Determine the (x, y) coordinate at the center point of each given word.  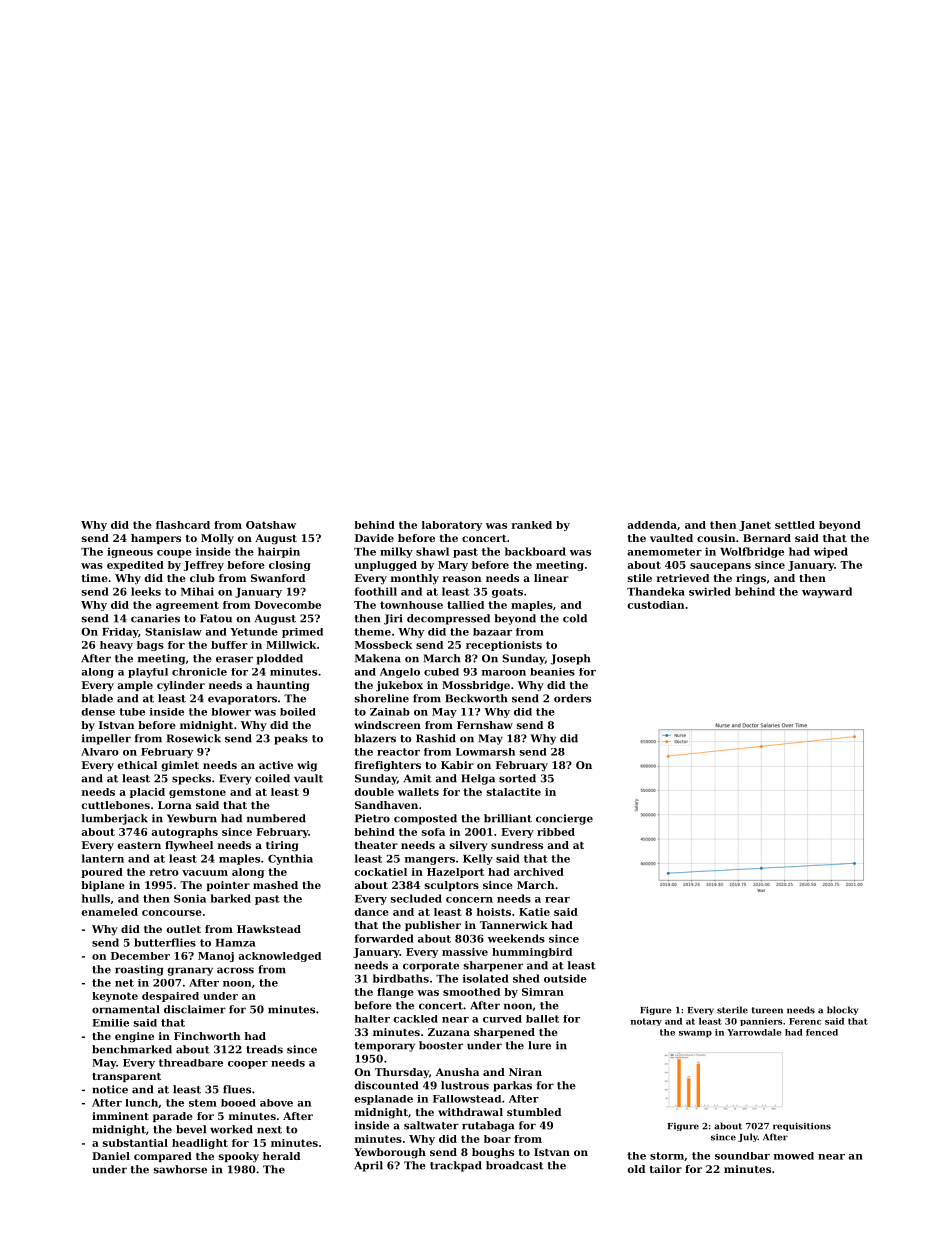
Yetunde (254, 632)
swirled (710, 591)
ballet (542, 1019)
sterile (732, 1010)
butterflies (165, 942)
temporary (385, 1047)
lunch (141, 1103)
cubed (441, 672)
